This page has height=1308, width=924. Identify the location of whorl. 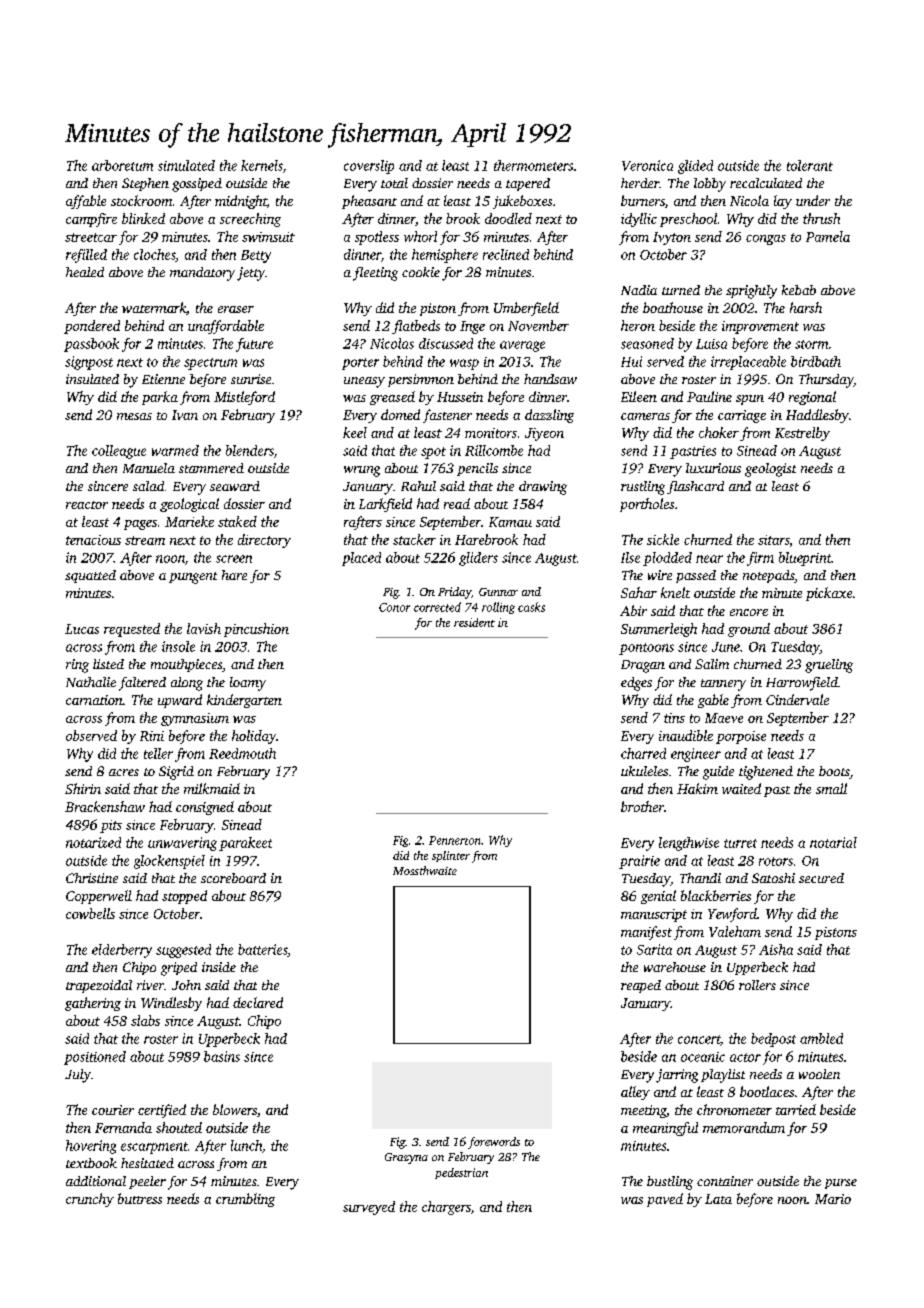
(420, 236).
